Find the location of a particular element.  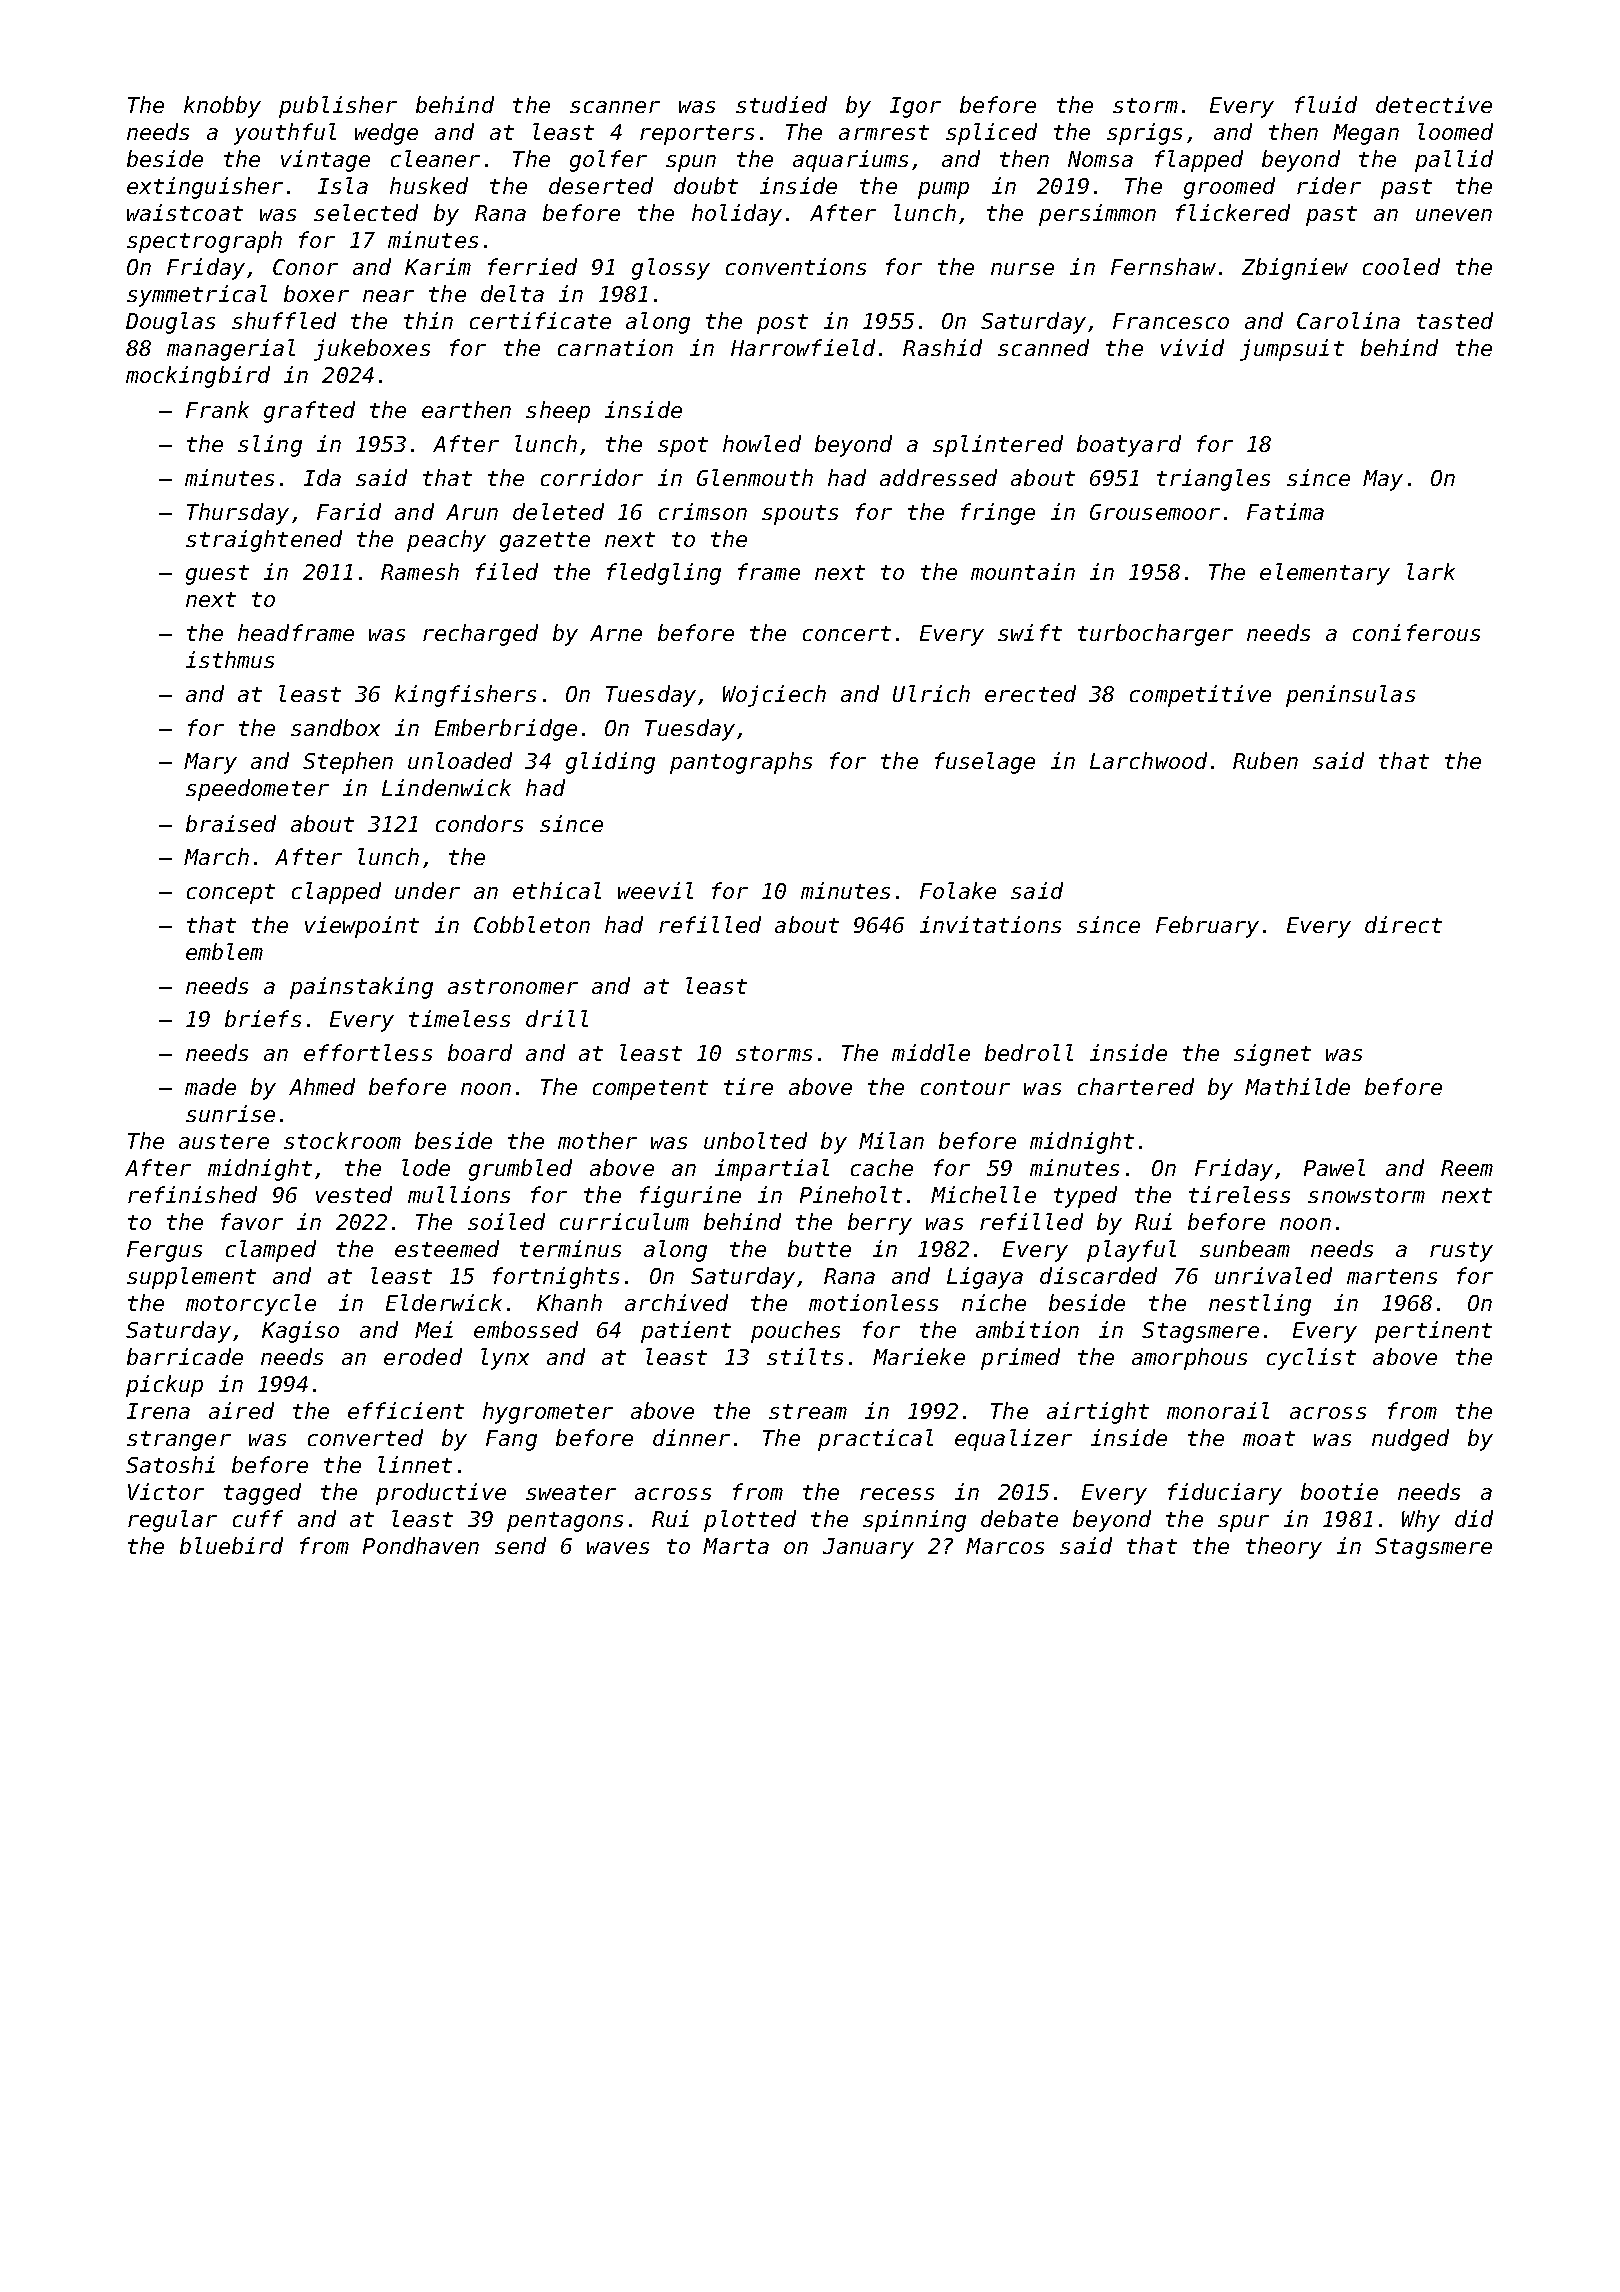

isthmus is located at coordinates (230, 659).
